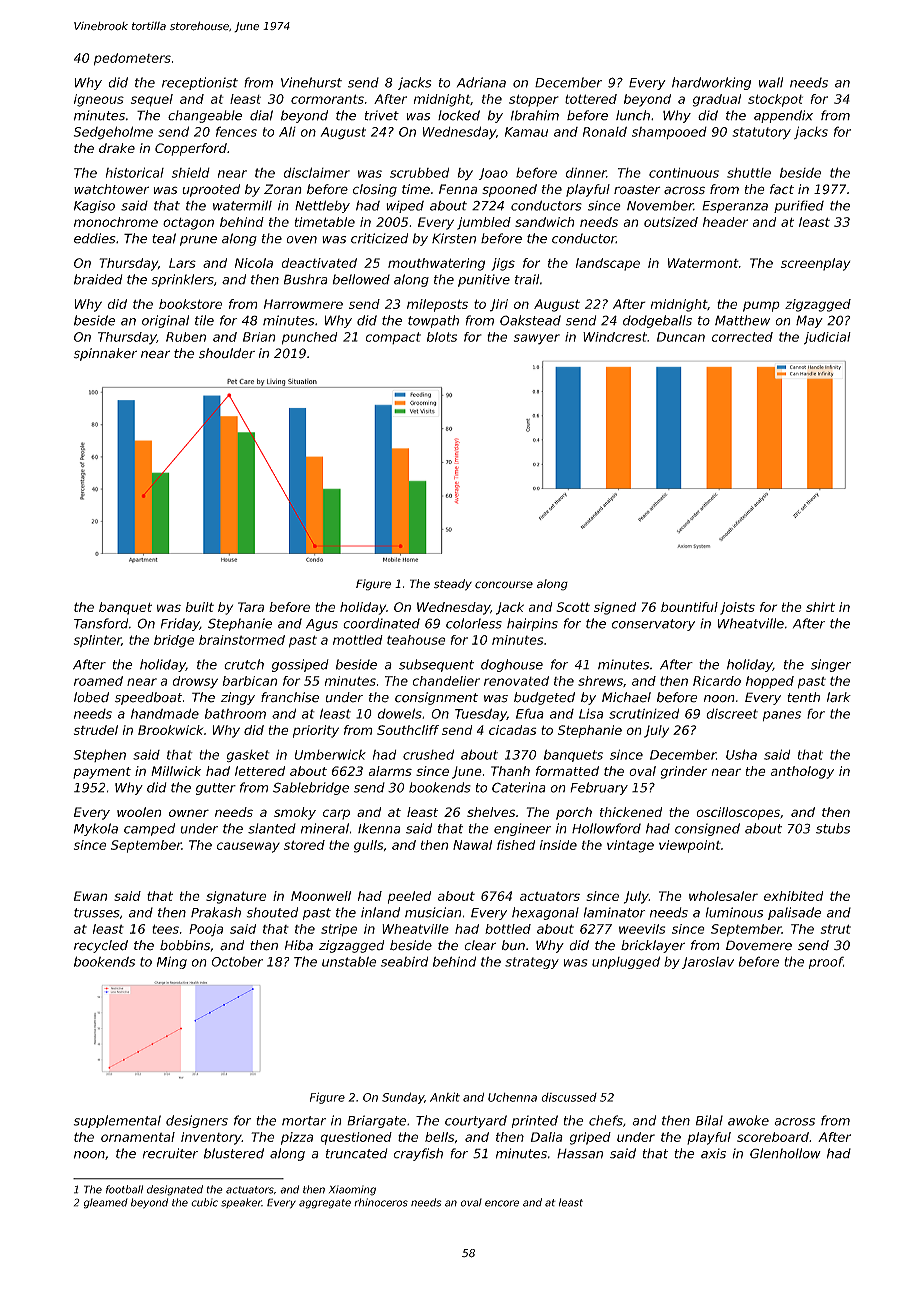 The width and height of the document is (924, 1308). I want to click on Tara, so click(251, 607).
